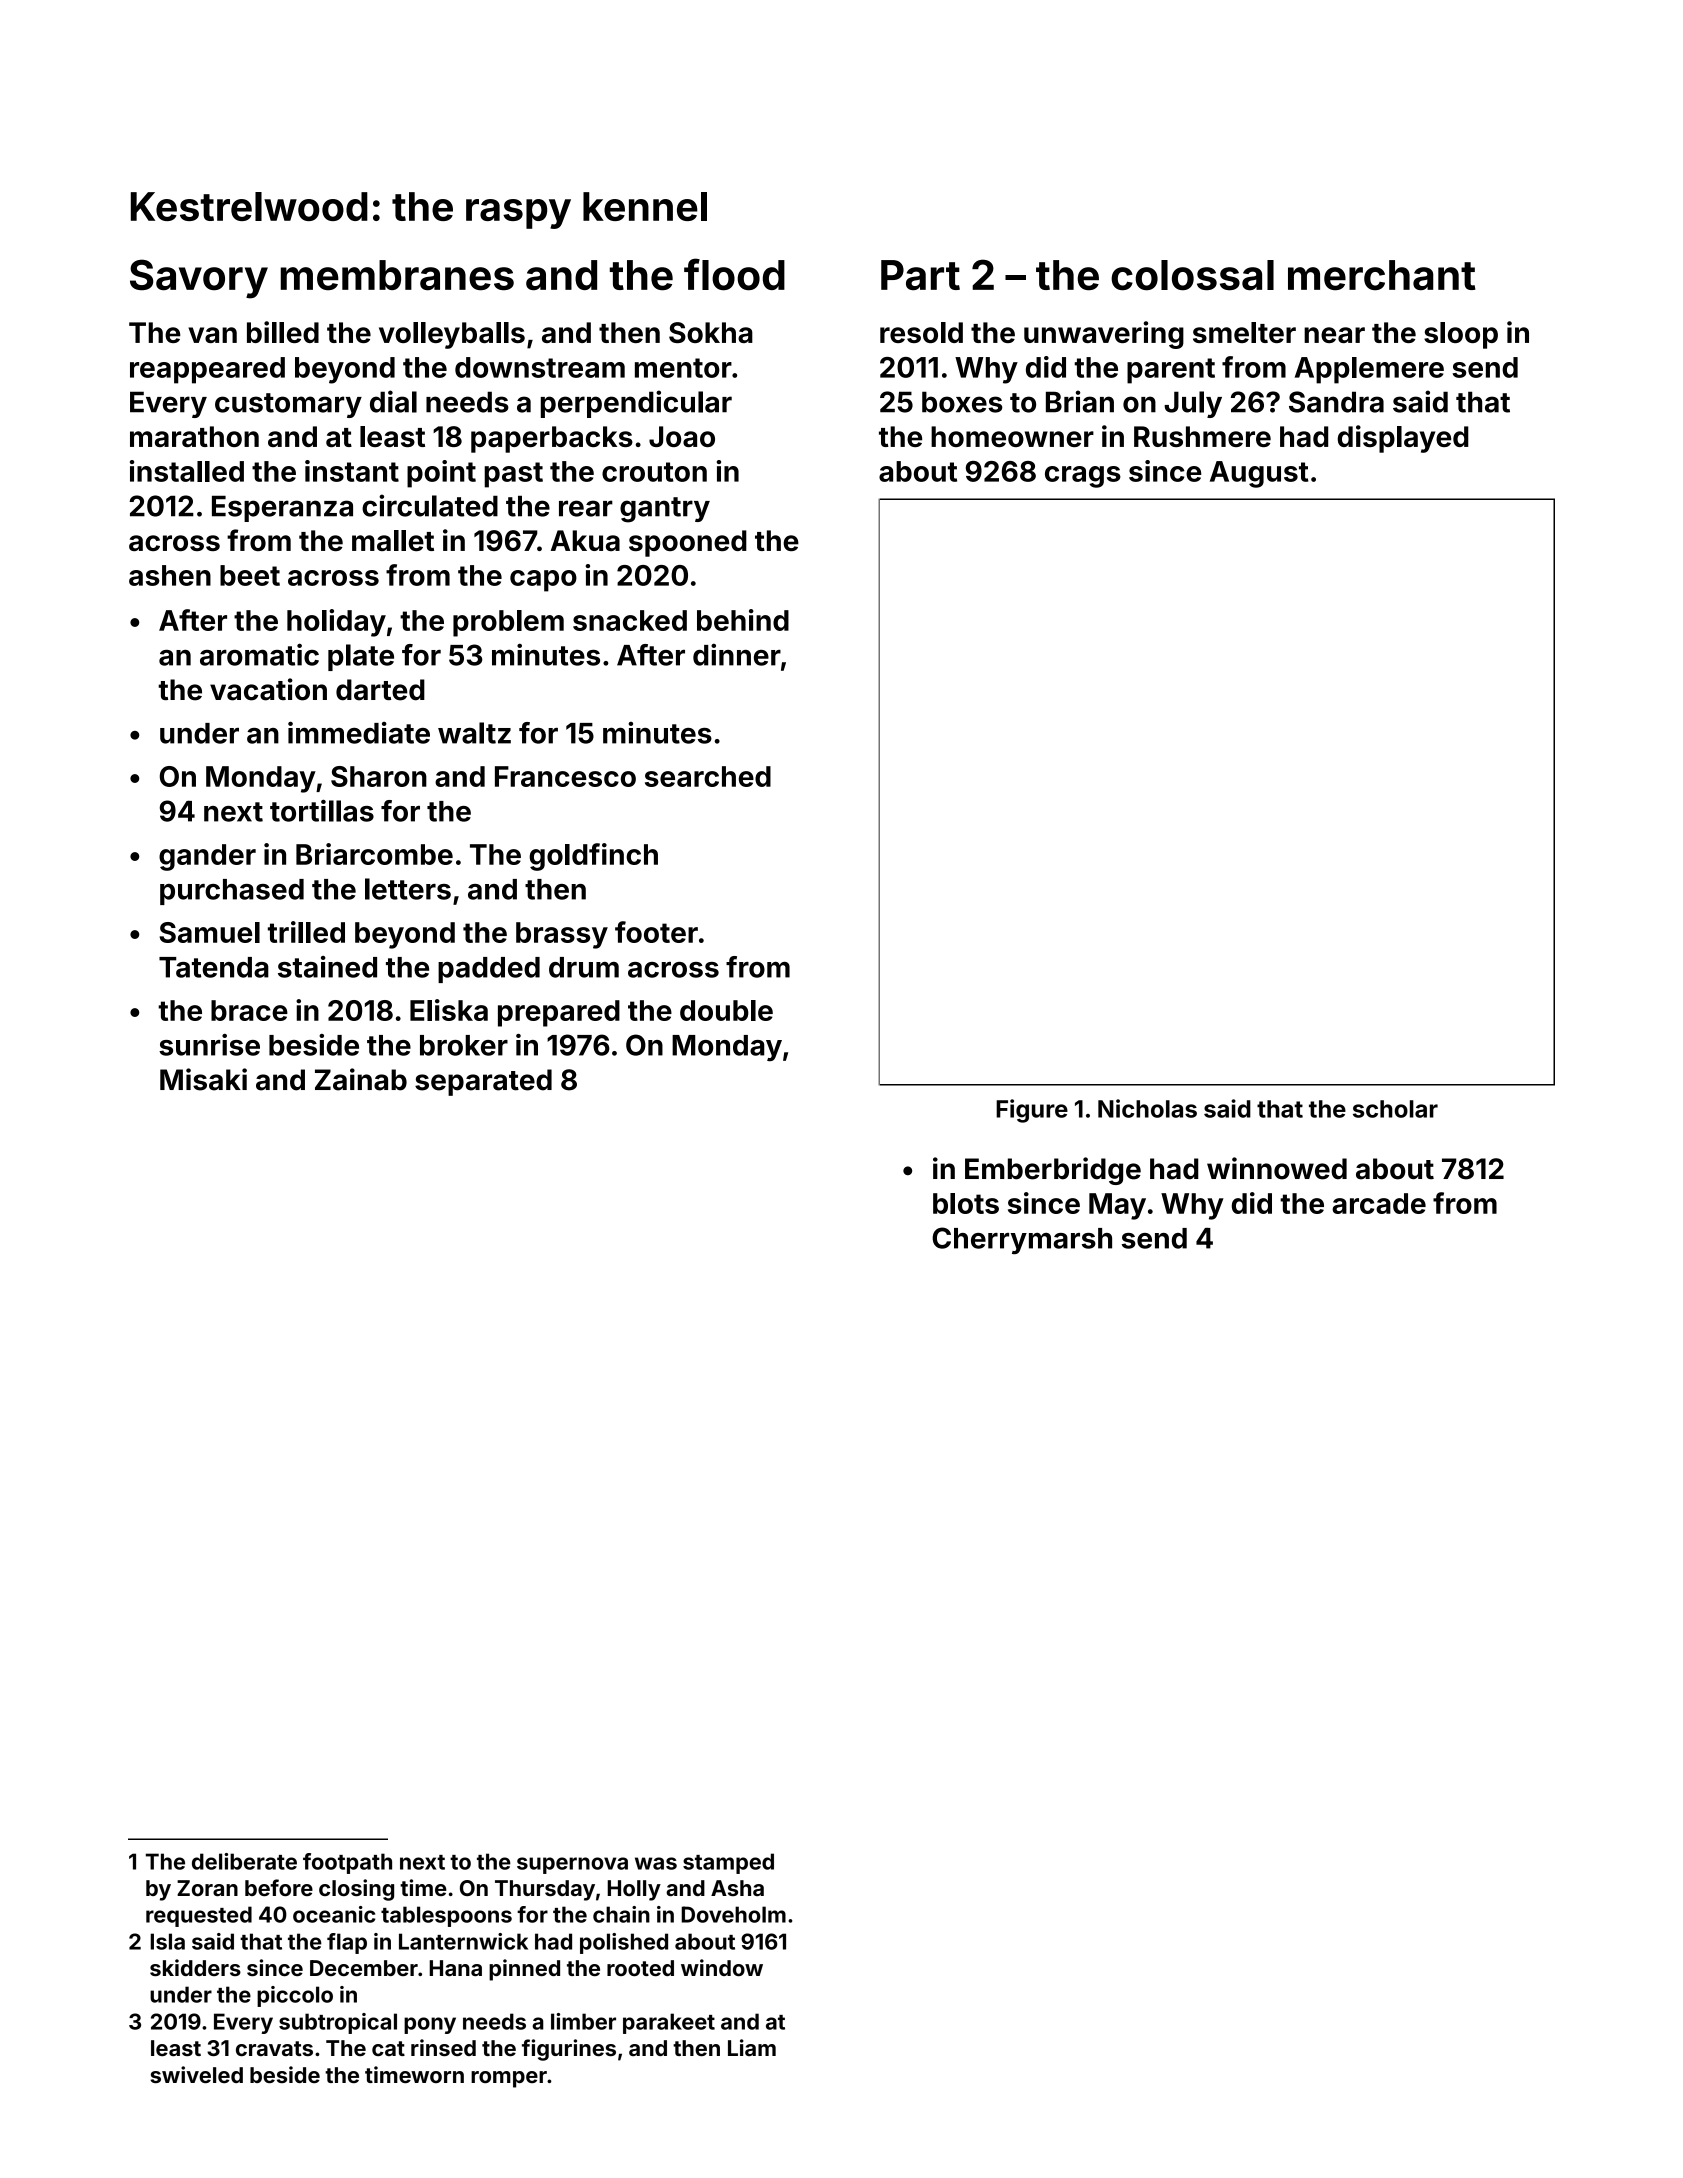 The height and width of the screenshot is (2178, 1683). Describe the element at coordinates (737, 1888) in the screenshot. I see `Asha` at that location.
